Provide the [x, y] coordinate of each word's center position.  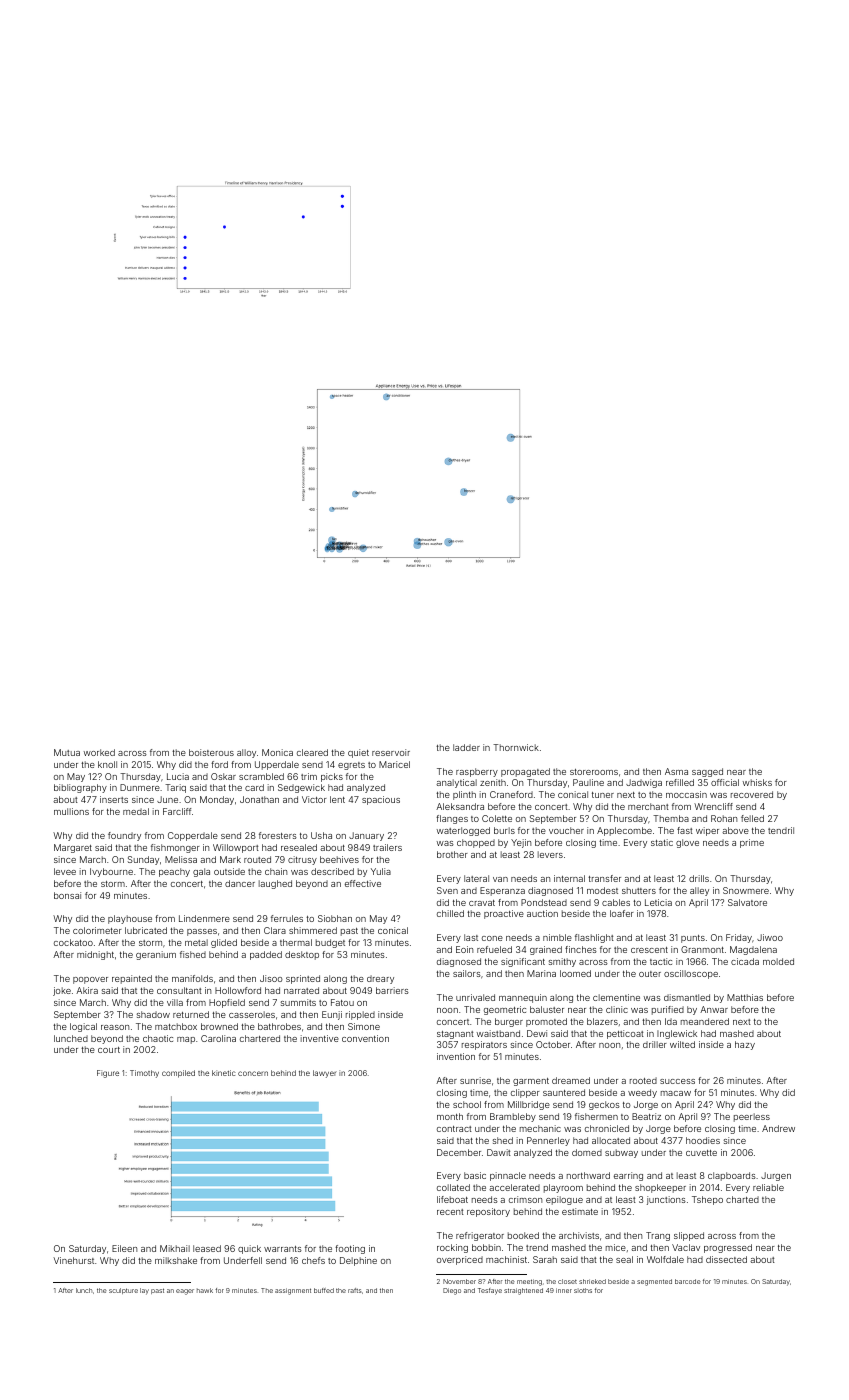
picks [332, 777]
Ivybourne [111, 872]
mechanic [540, 1128]
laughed [275, 884]
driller [655, 1044]
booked [523, 1235]
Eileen [124, 1248]
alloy [246, 753]
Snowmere [746, 890]
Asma [676, 771]
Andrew [778, 1128]
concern [253, 1073]
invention [456, 1056]
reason [115, 1027]
